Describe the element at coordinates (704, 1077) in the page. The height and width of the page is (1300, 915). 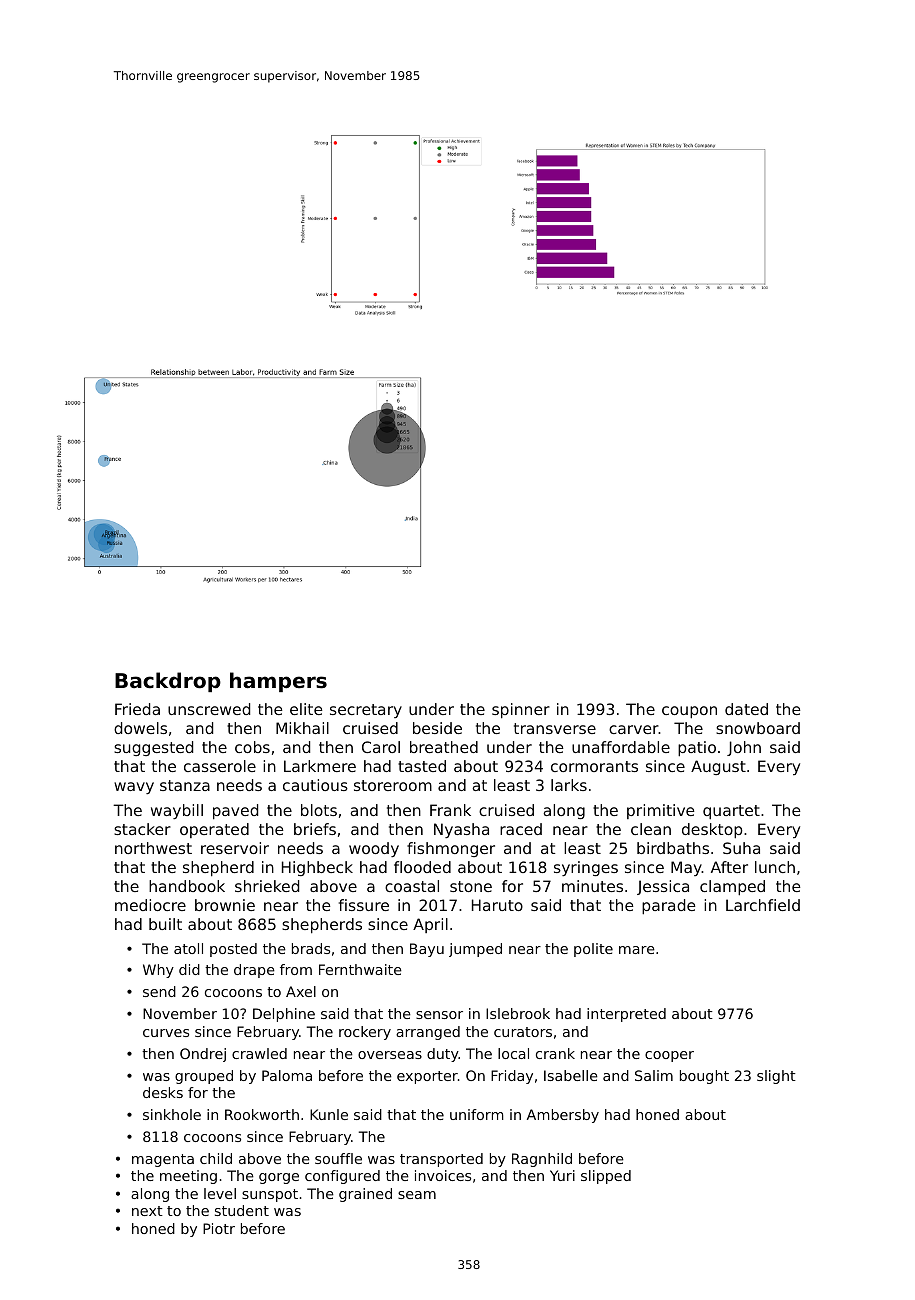
I see `bought` at that location.
